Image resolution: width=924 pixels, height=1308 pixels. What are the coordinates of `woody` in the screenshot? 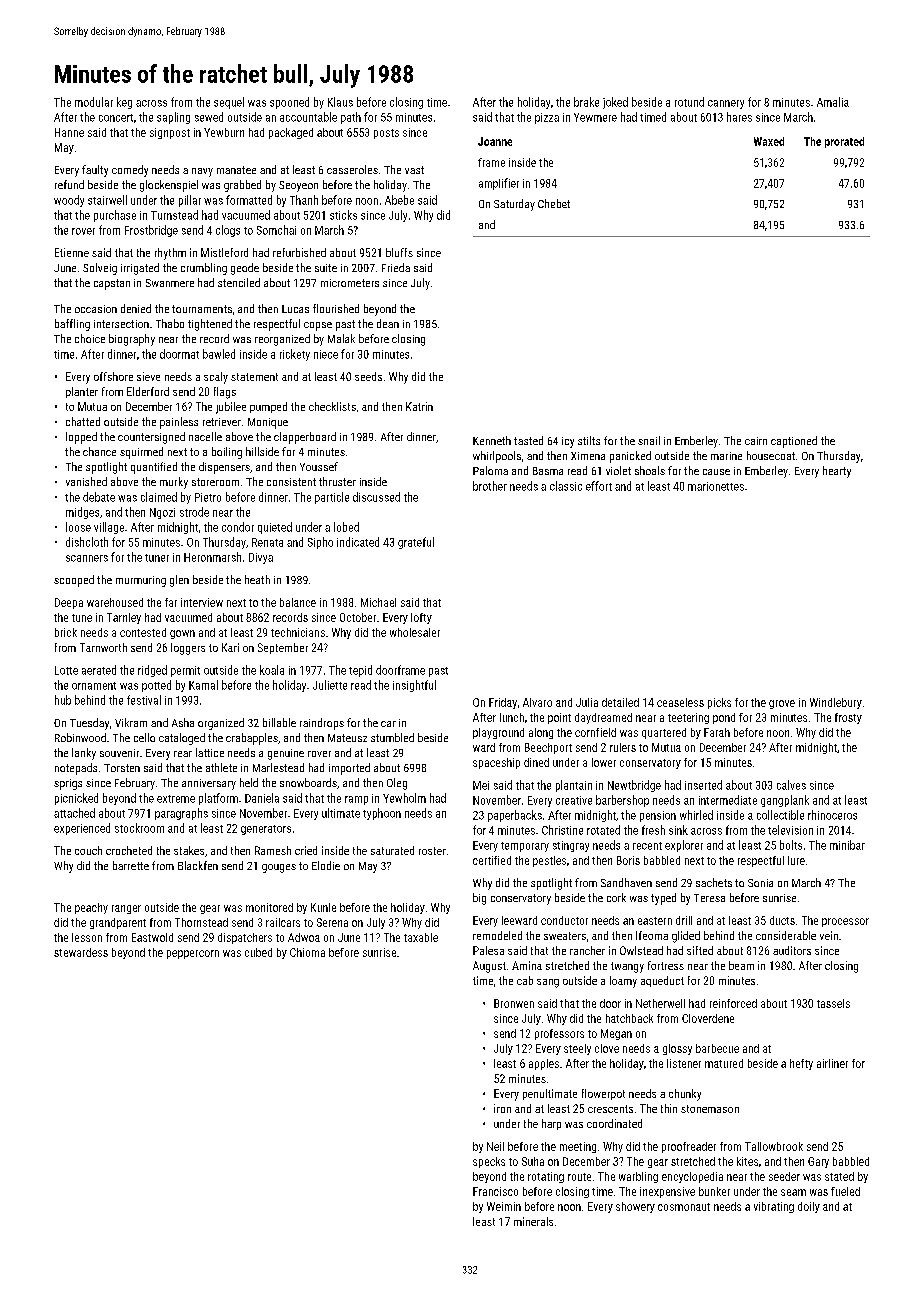 It's located at (69, 201).
